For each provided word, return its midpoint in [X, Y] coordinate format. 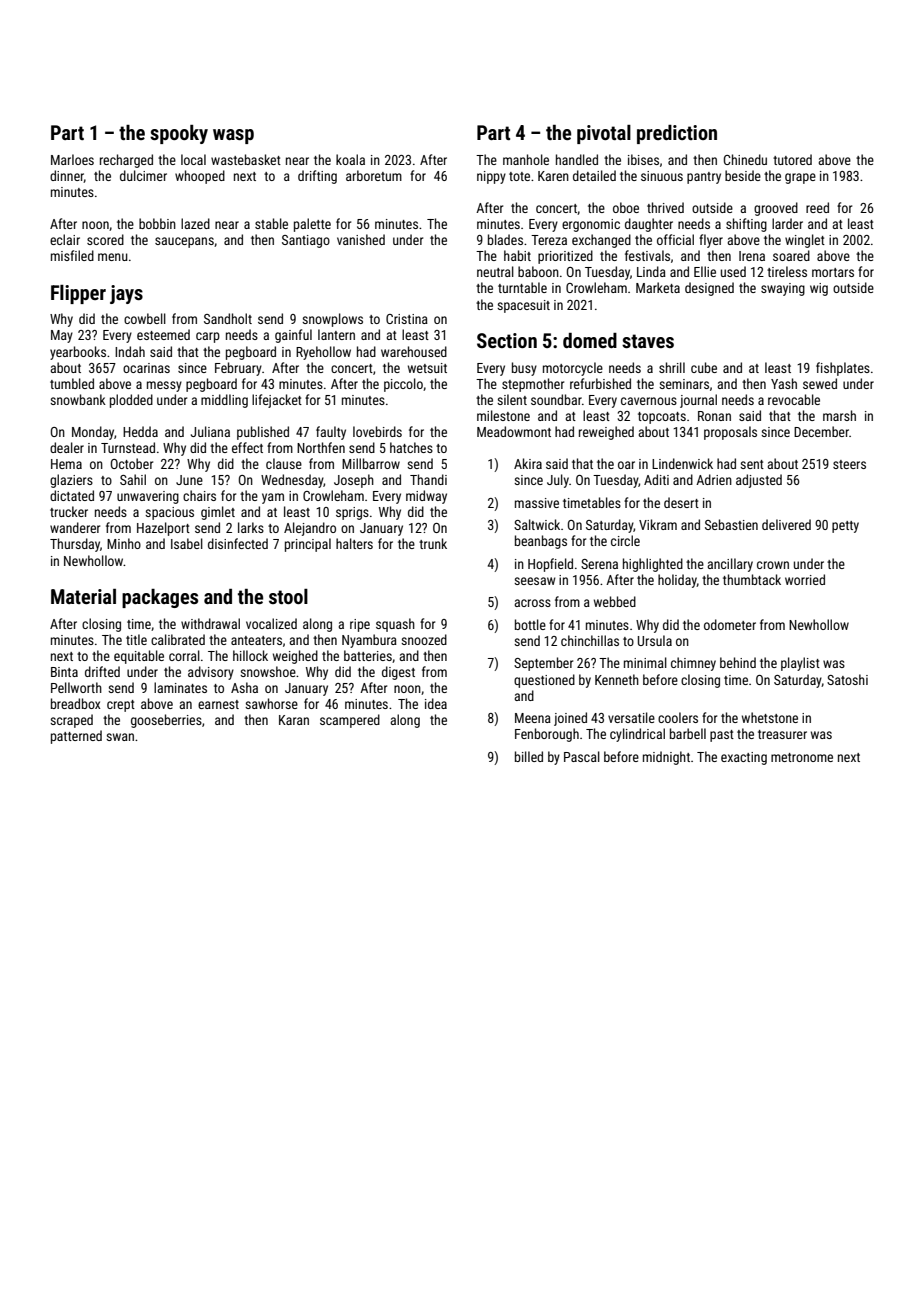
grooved [776, 209]
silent [512, 399]
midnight [666, 758]
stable [271, 223]
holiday [677, 581]
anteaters [256, 640]
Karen [553, 176]
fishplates [843, 369]
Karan [294, 720]
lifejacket [277, 401]
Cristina [407, 319]
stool [288, 596]
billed [529, 756]
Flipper [78, 294]
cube [704, 367]
